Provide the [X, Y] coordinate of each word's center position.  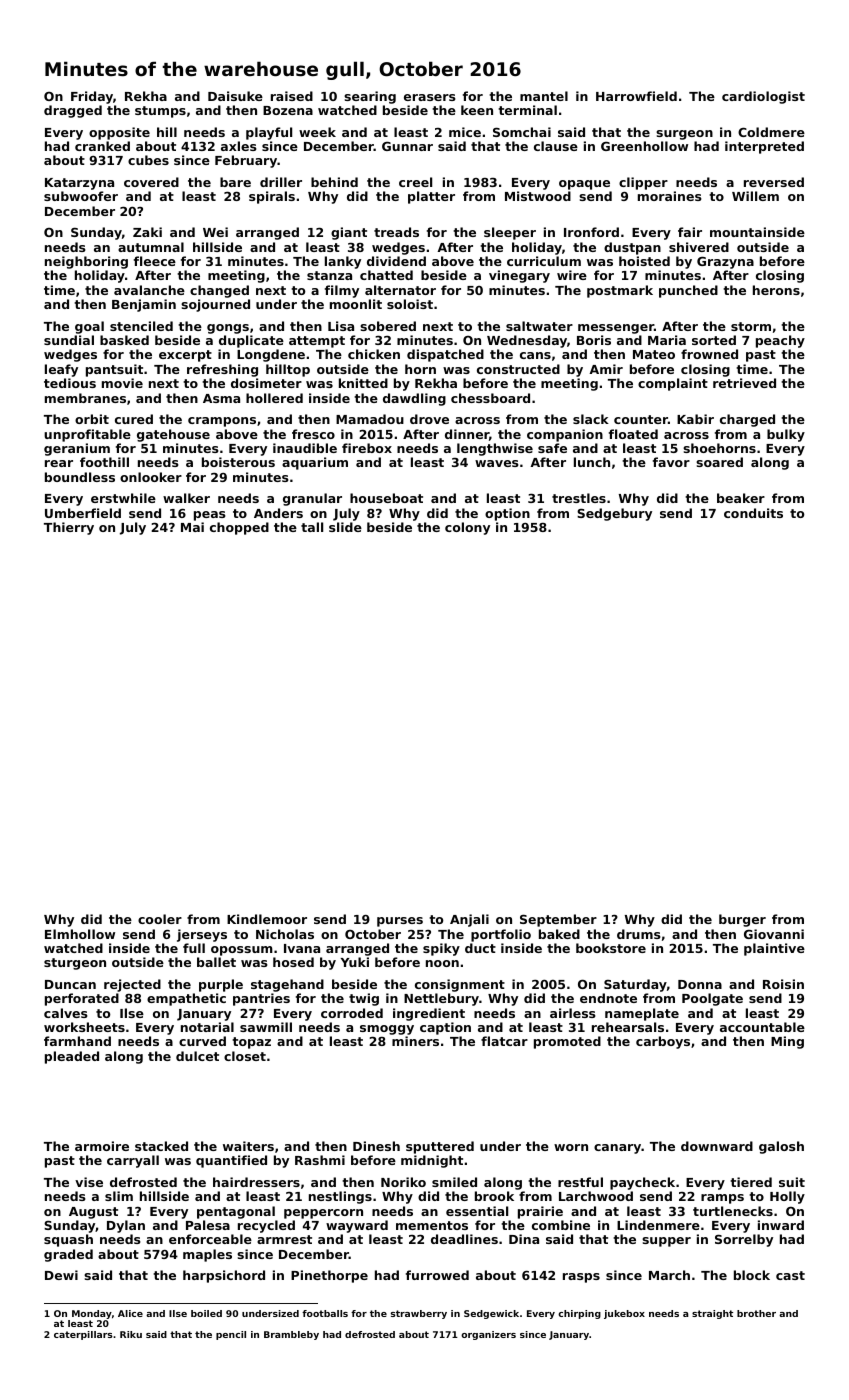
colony [467, 528]
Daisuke [235, 96]
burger [742, 920]
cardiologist [763, 97]
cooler [160, 919]
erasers [430, 97]
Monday [92, 1314]
